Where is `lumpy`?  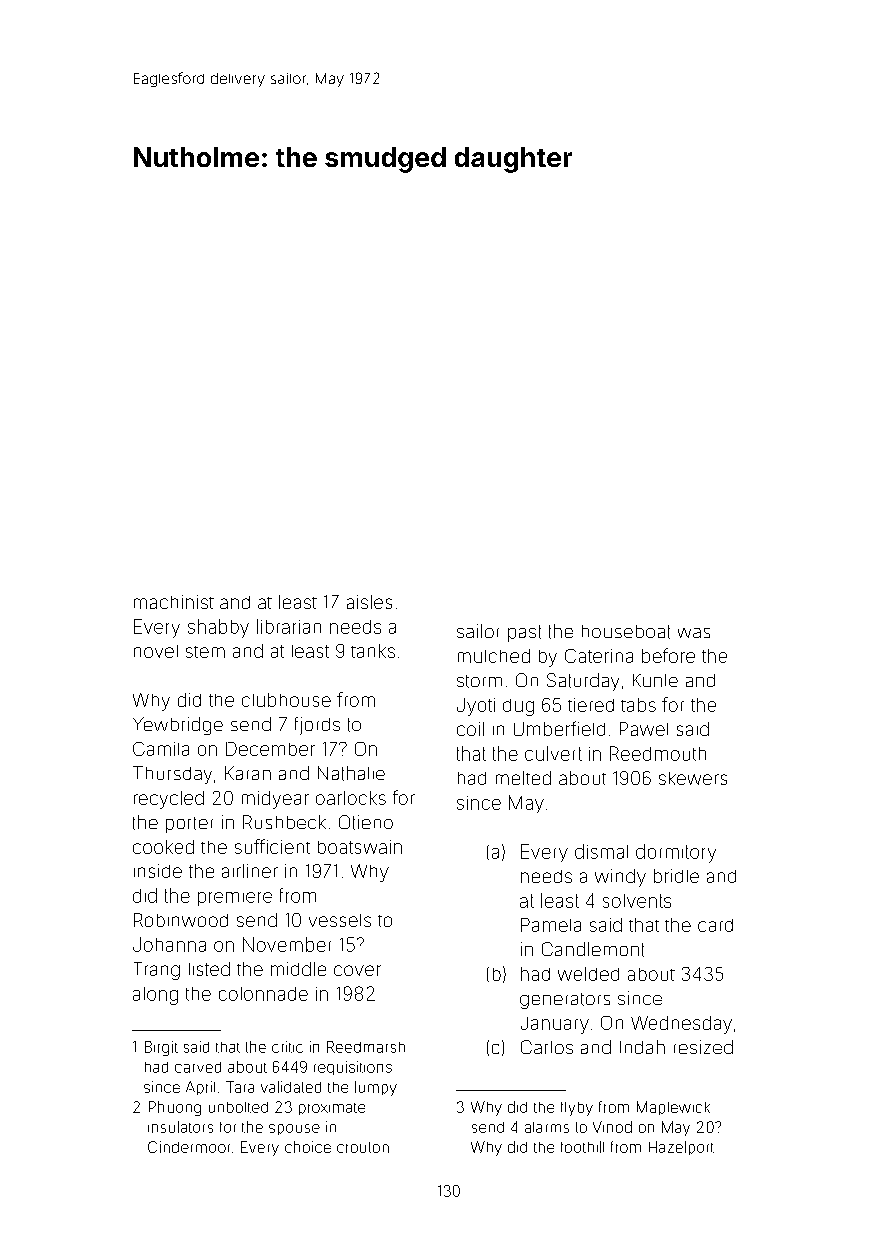 lumpy is located at coordinates (376, 1088).
